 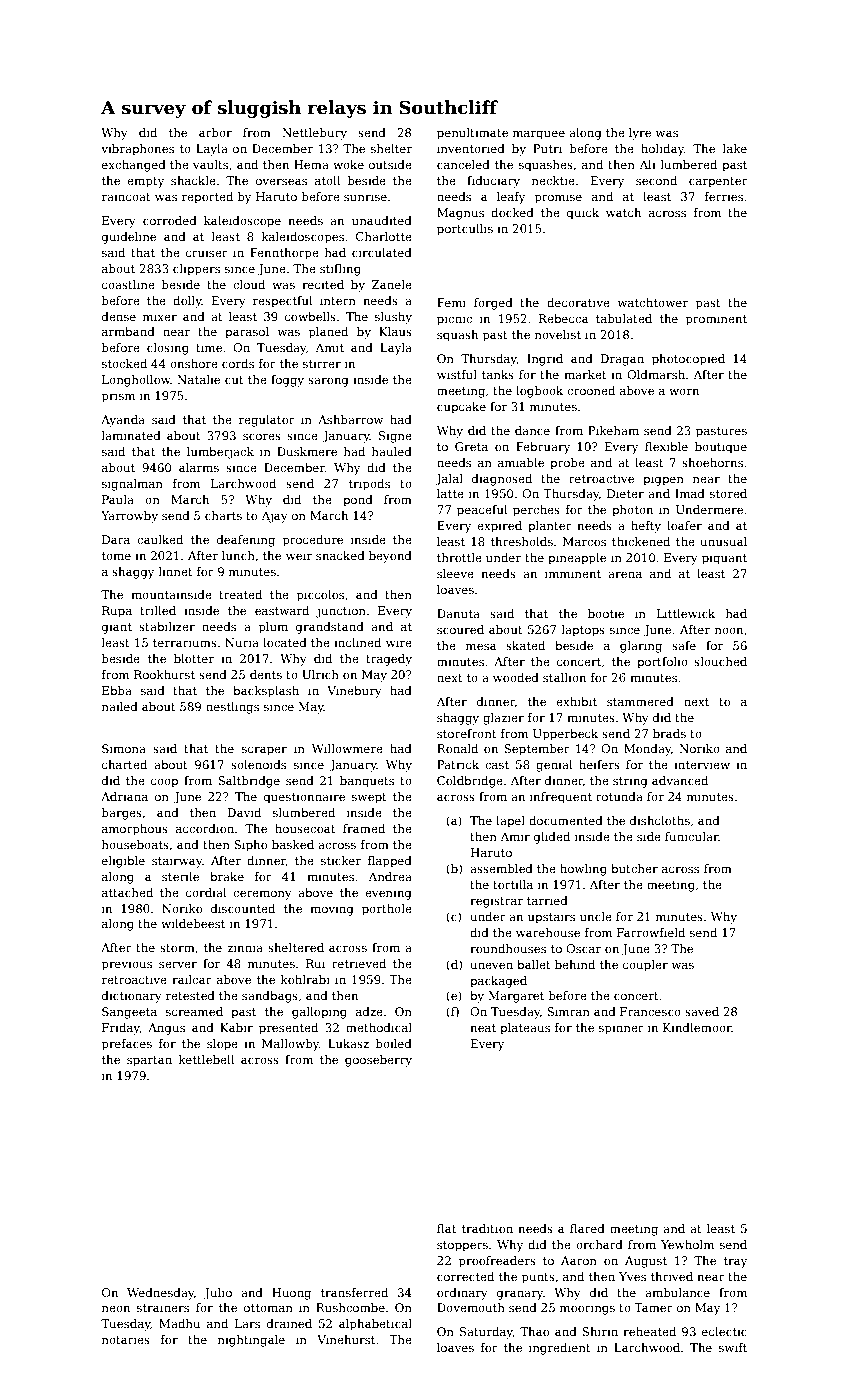 I want to click on funicular, so click(x=692, y=836).
